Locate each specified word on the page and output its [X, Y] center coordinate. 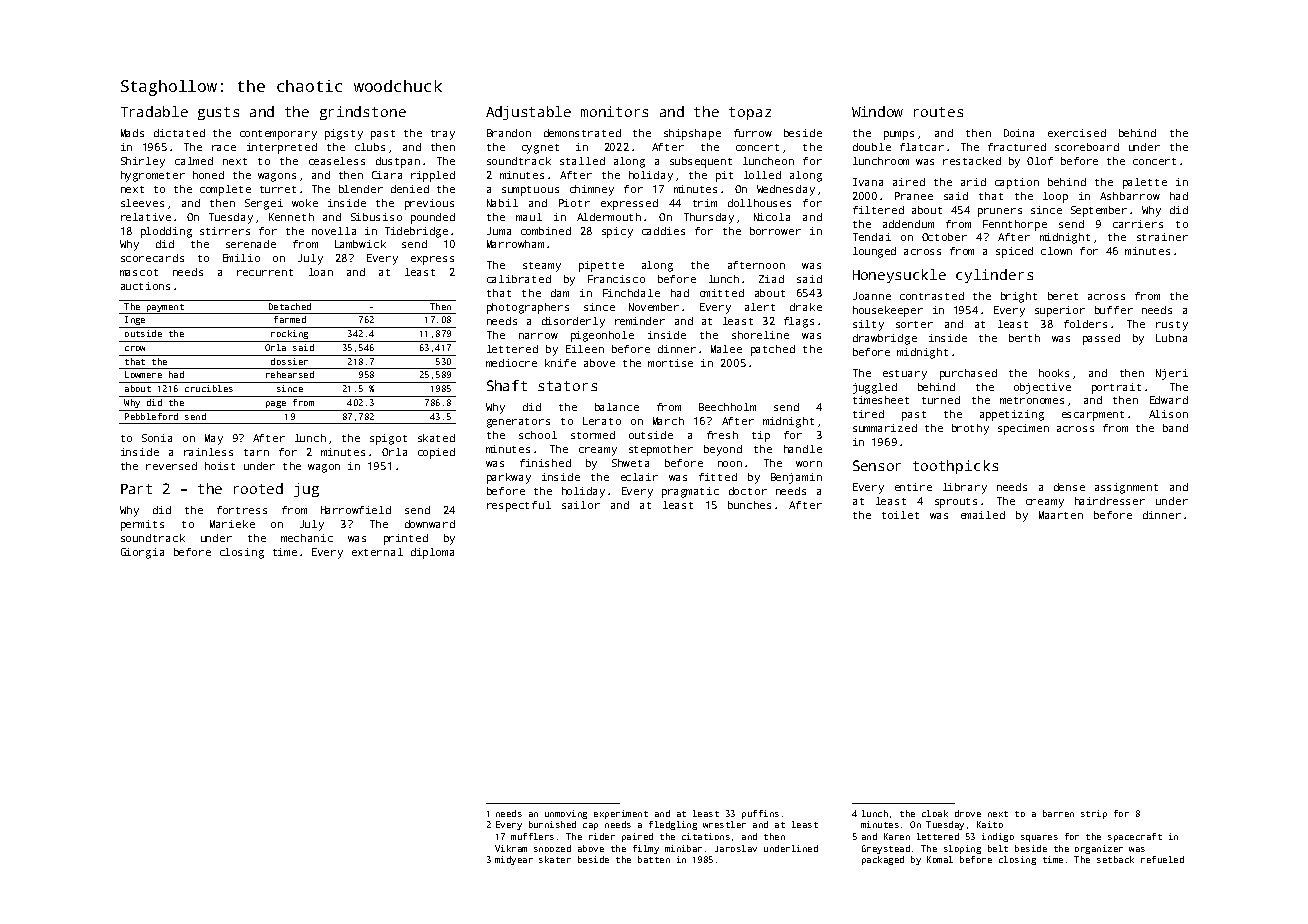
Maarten [1061, 515]
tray [443, 135]
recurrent [265, 272]
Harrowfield [356, 510]
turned [941, 400]
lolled [762, 175]
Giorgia [142, 553]
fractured [1017, 147]
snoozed [552, 848]
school [538, 435]
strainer [1162, 237]
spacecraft [1135, 837]
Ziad [771, 279]
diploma [432, 553]
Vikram [511, 848]
